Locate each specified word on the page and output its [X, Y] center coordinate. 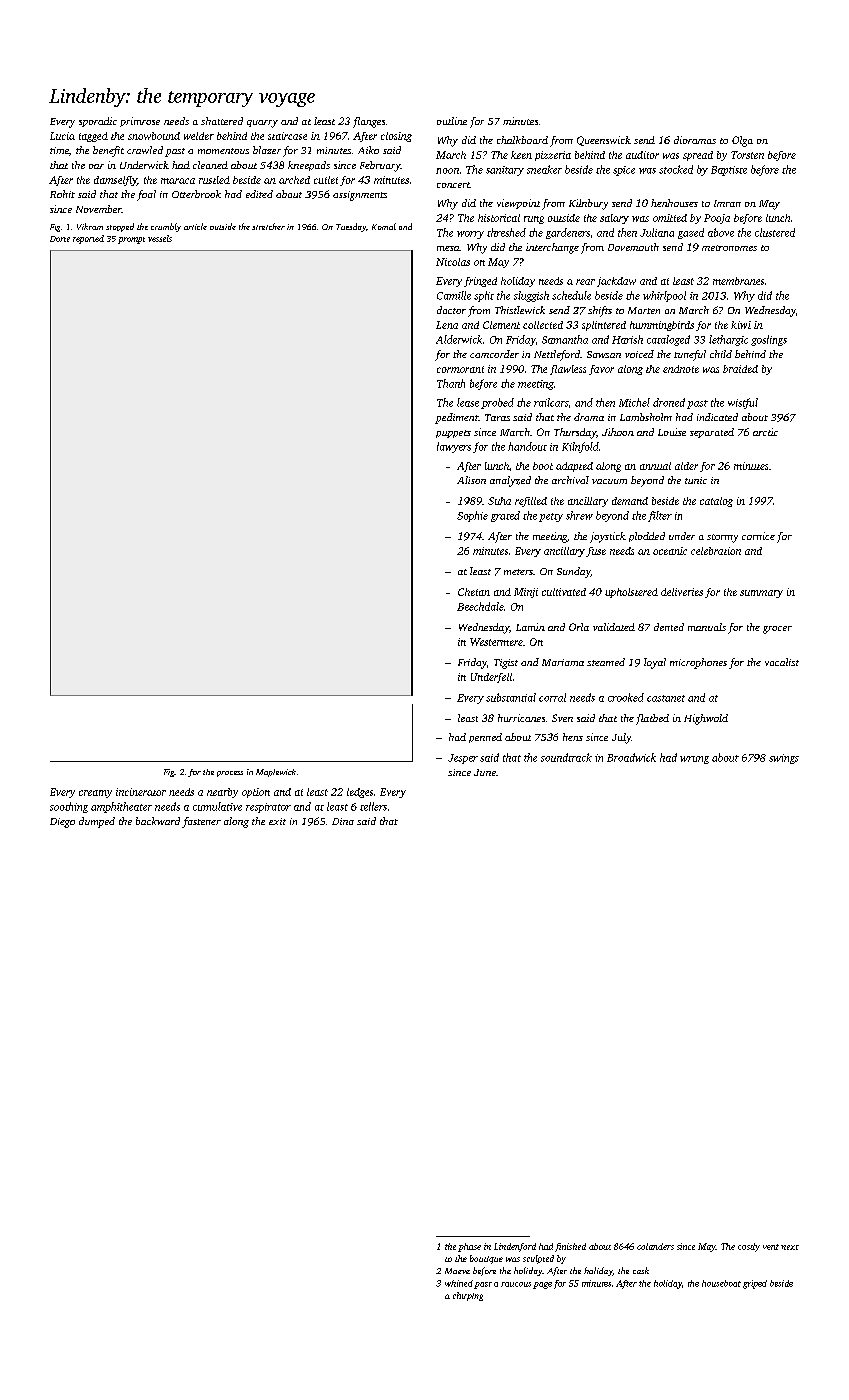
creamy [95, 794]
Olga [742, 141]
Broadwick [631, 757]
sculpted [538, 1259]
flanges [369, 122]
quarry [262, 124]
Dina [343, 821]
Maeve [457, 1271]
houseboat [721, 1283]
